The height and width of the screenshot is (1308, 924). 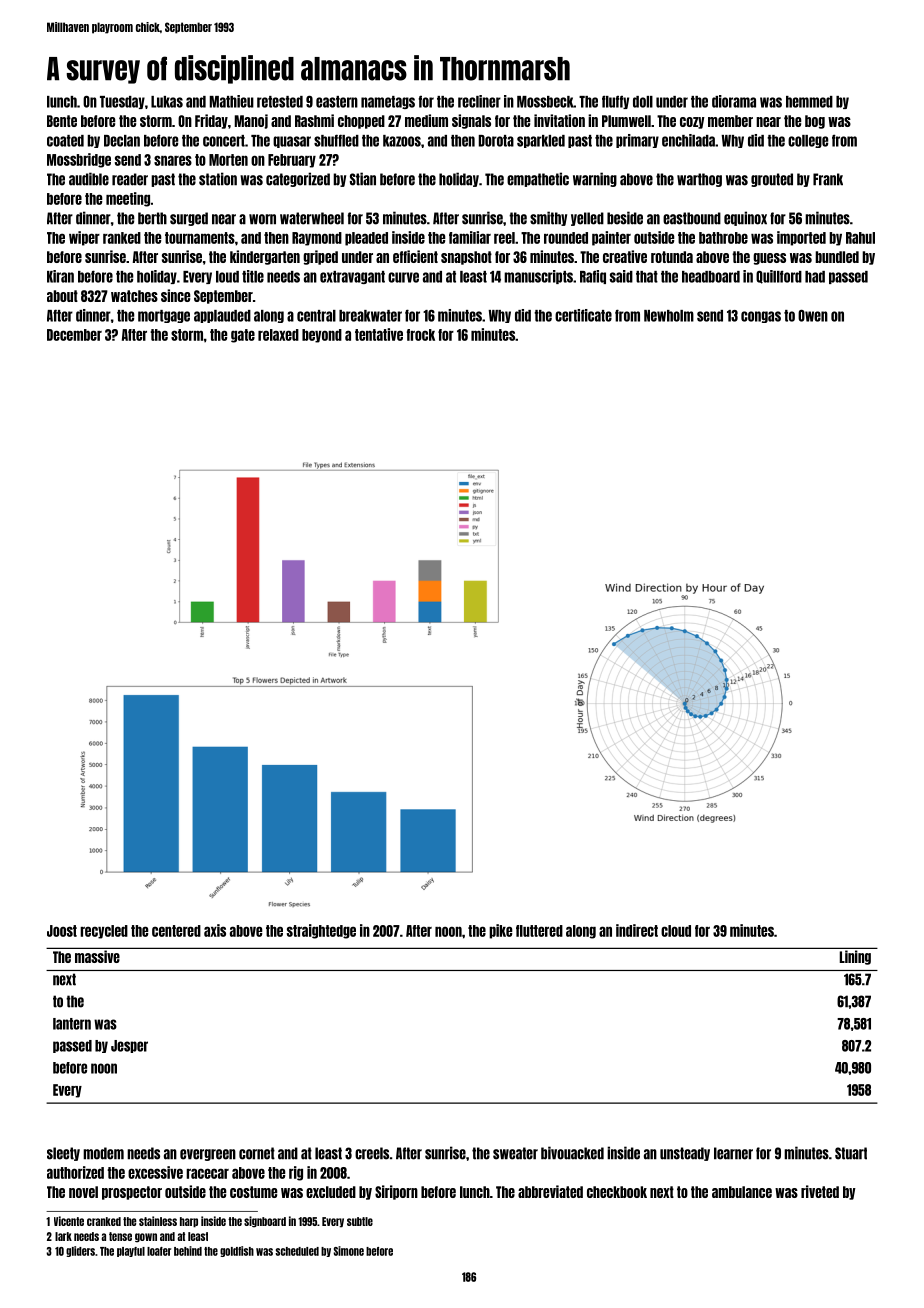 I want to click on hemmed, so click(x=809, y=102).
